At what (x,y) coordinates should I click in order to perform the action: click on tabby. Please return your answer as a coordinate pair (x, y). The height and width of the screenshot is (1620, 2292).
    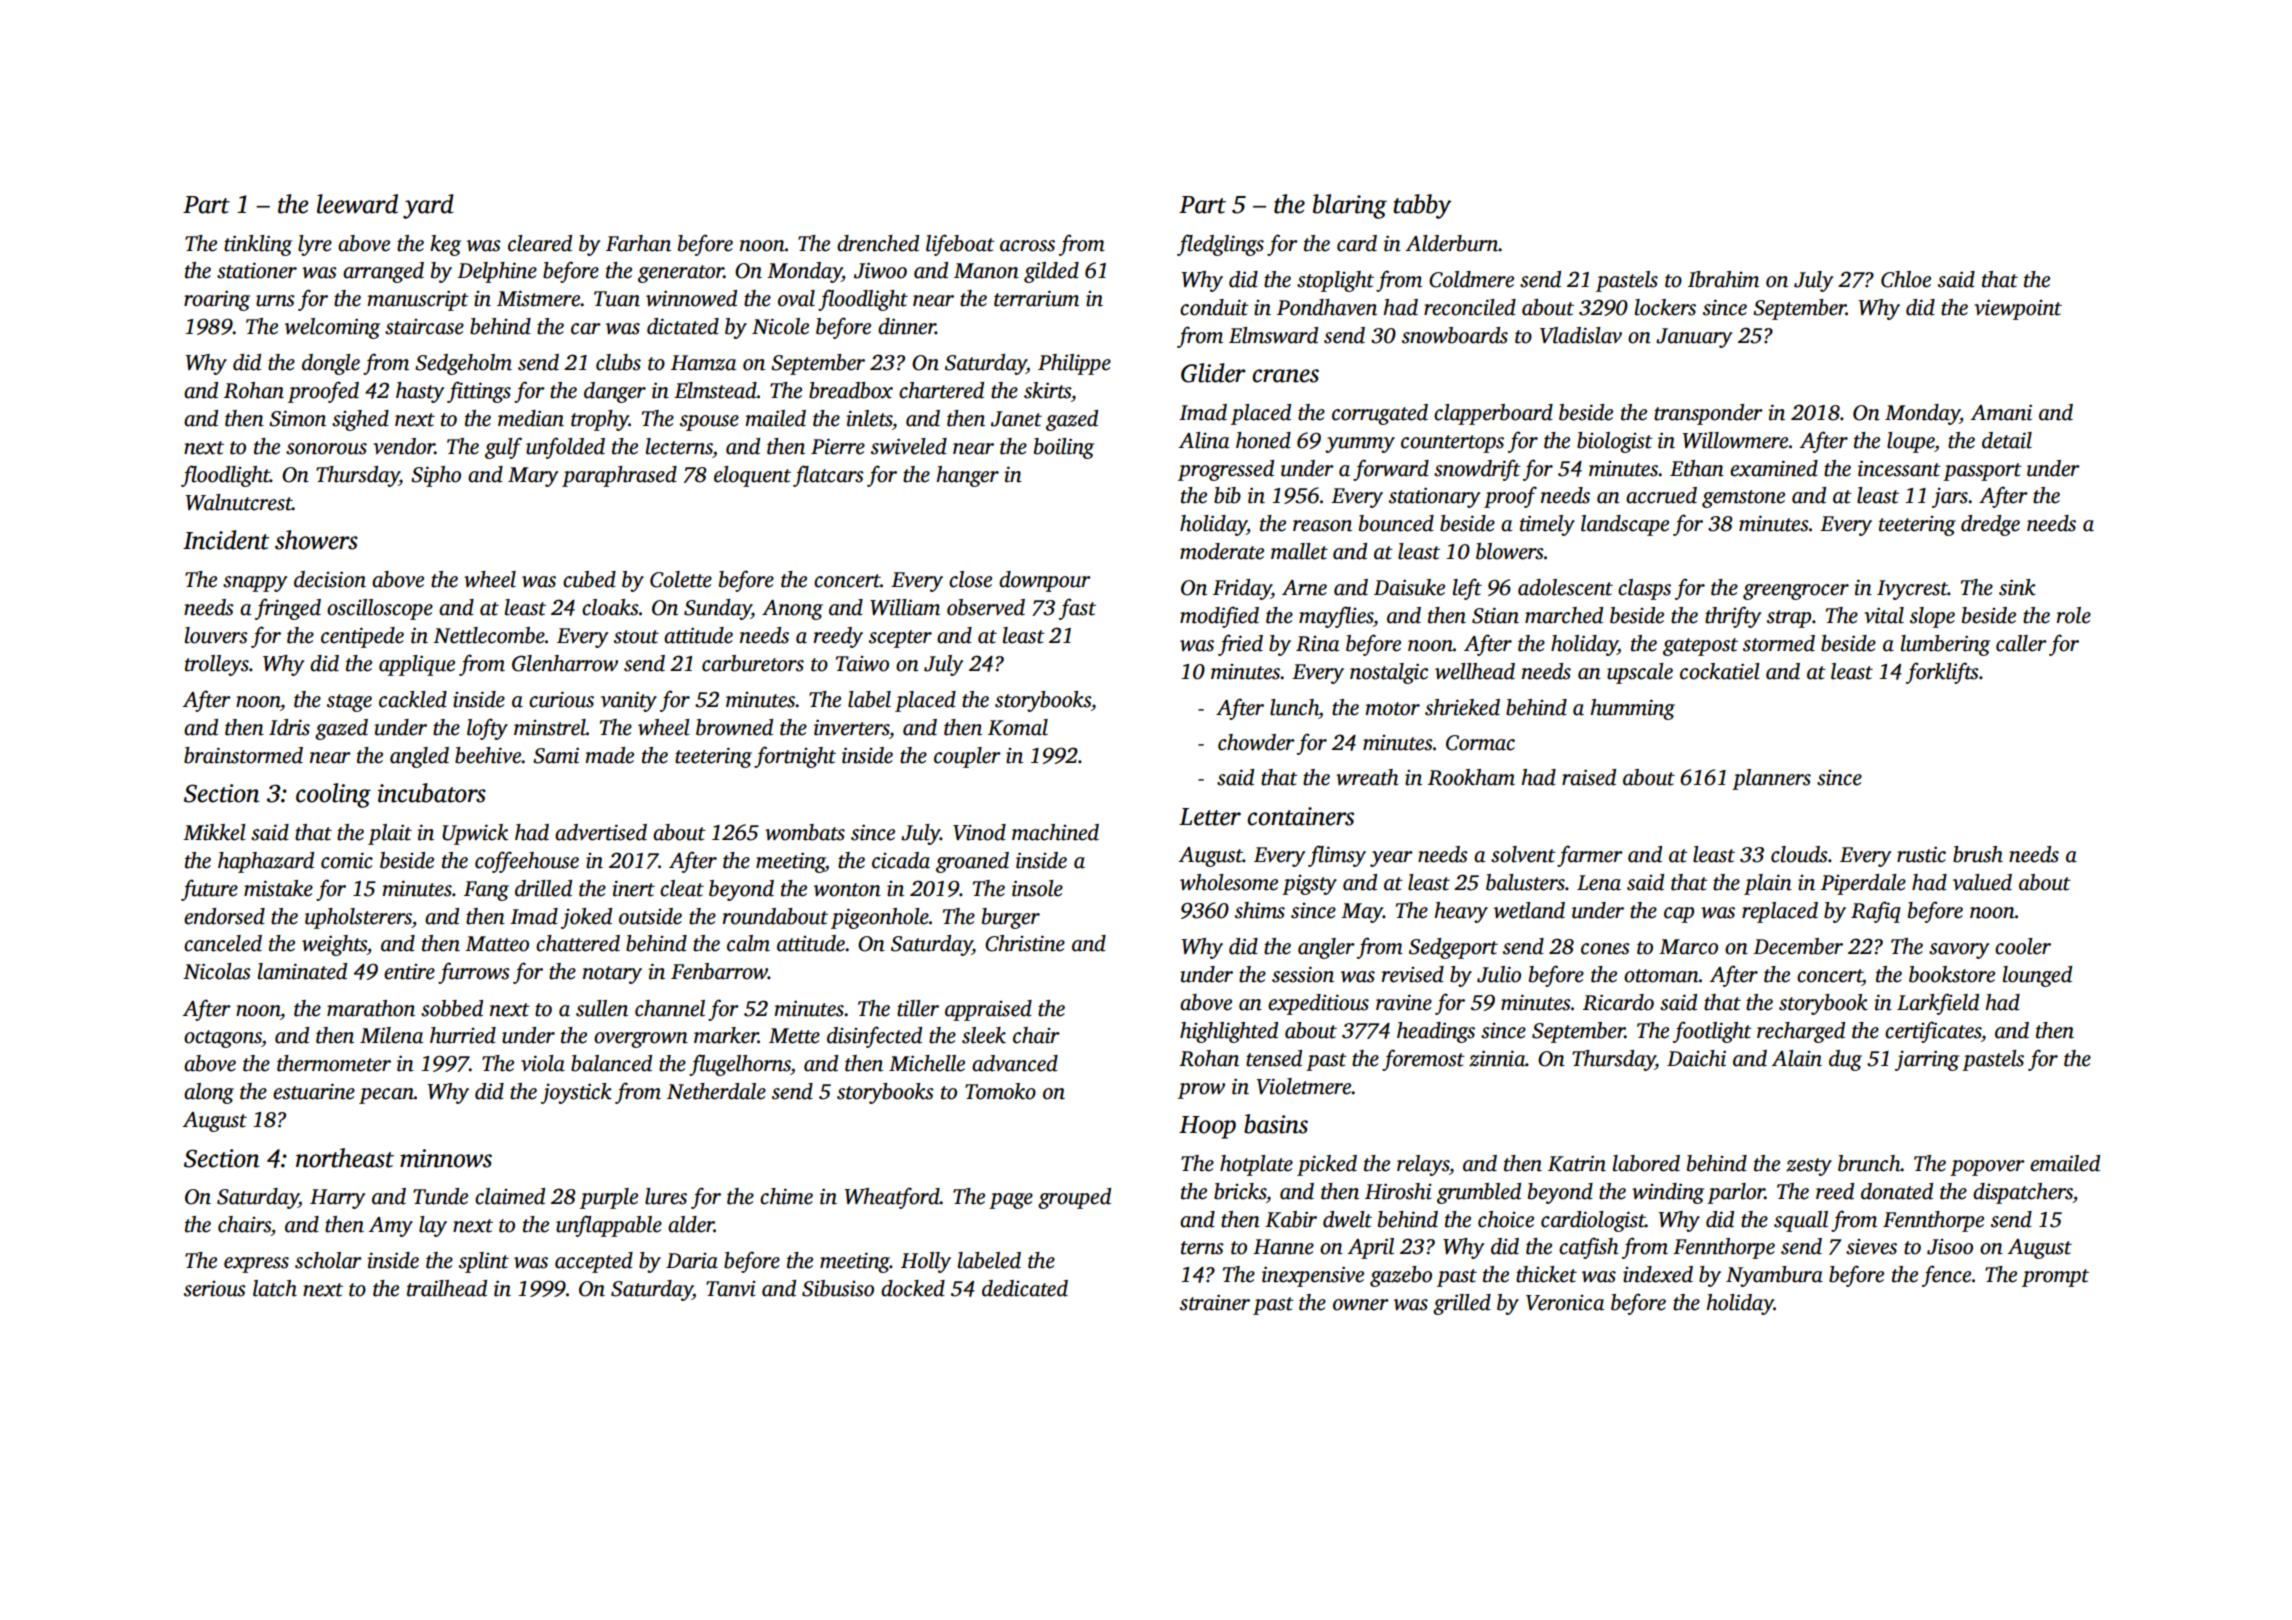
    Looking at the image, I should click on (1422, 206).
